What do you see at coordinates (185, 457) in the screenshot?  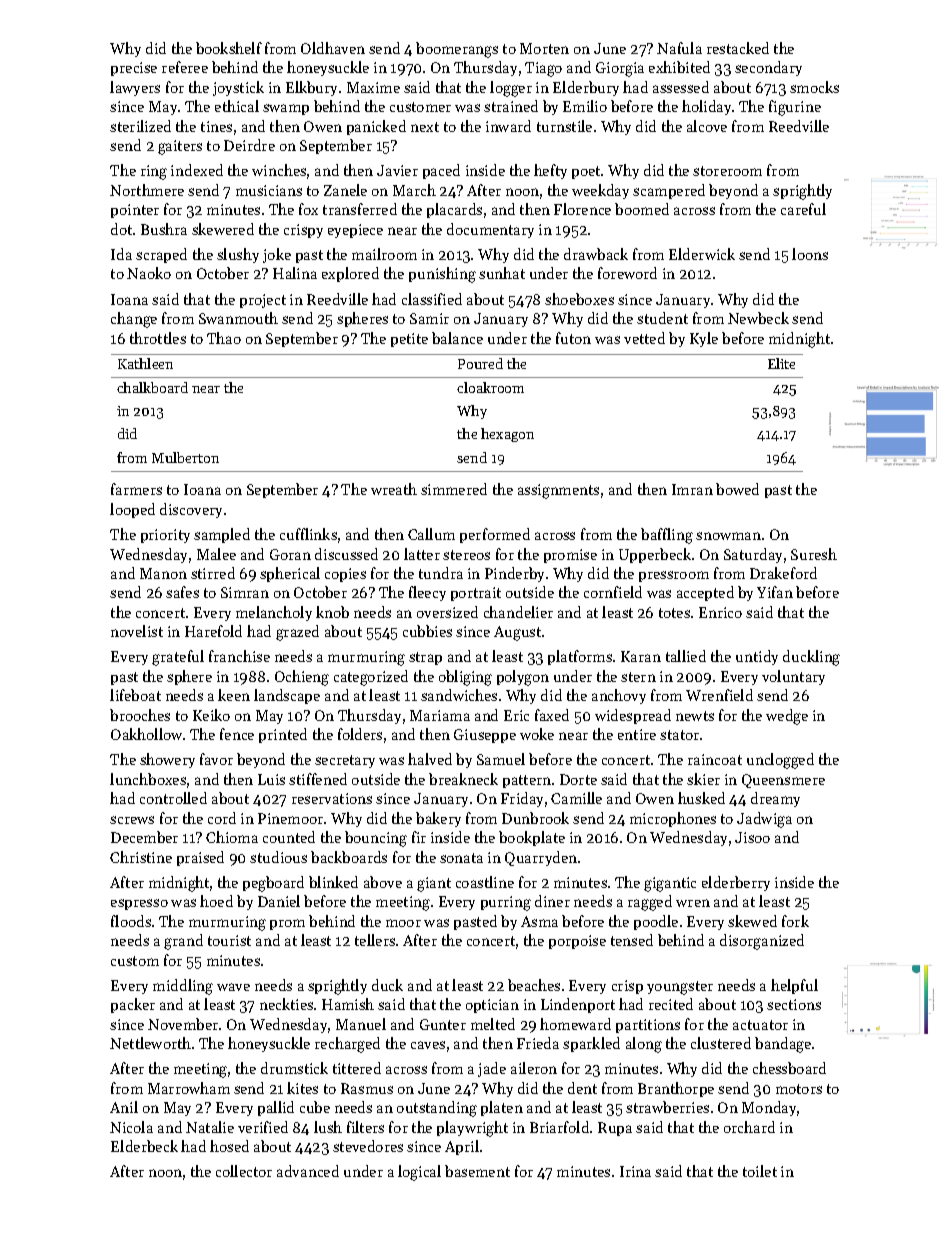 I see `Mulberton` at bounding box center [185, 457].
